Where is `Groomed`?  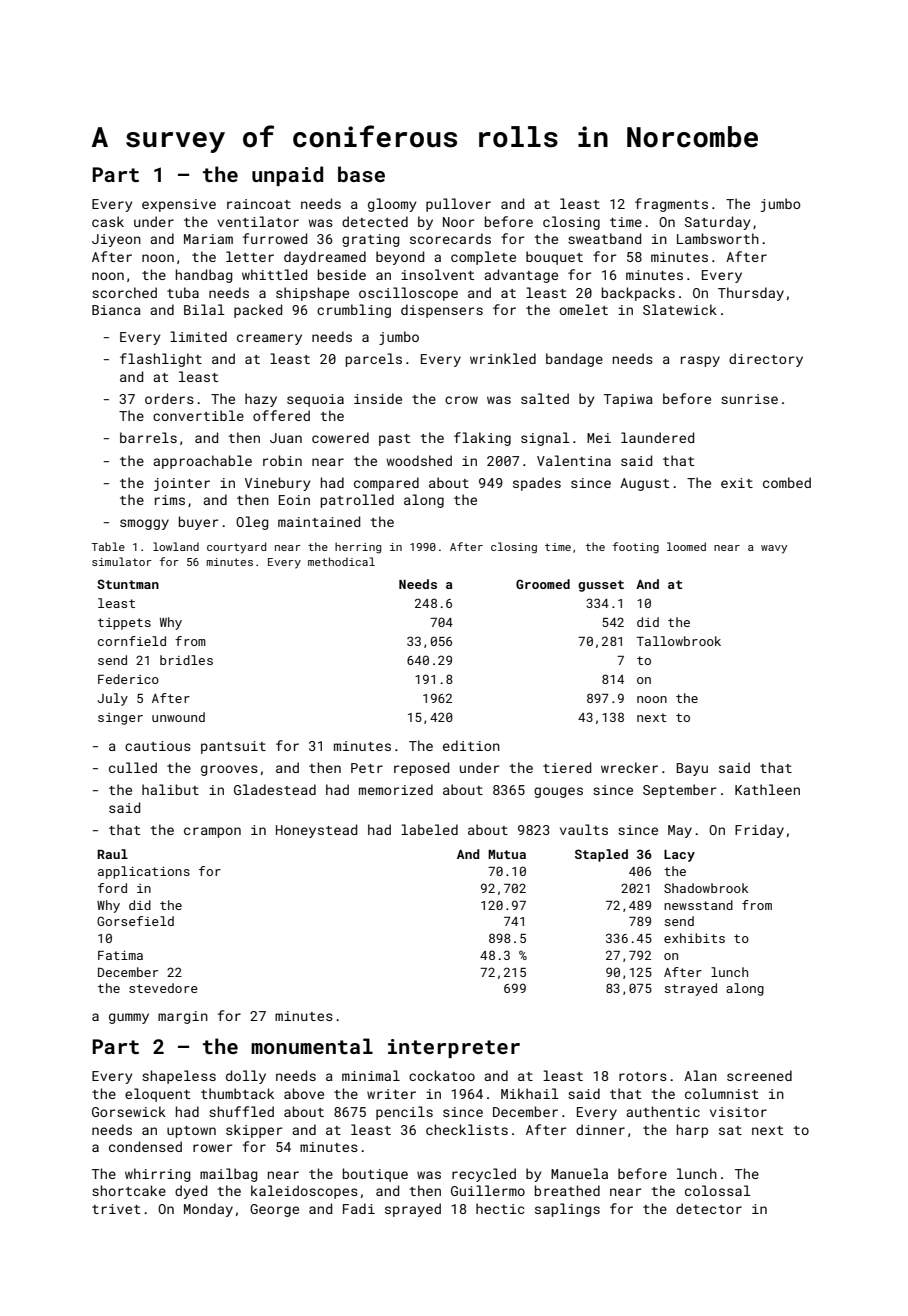 Groomed is located at coordinates (543, 584).
